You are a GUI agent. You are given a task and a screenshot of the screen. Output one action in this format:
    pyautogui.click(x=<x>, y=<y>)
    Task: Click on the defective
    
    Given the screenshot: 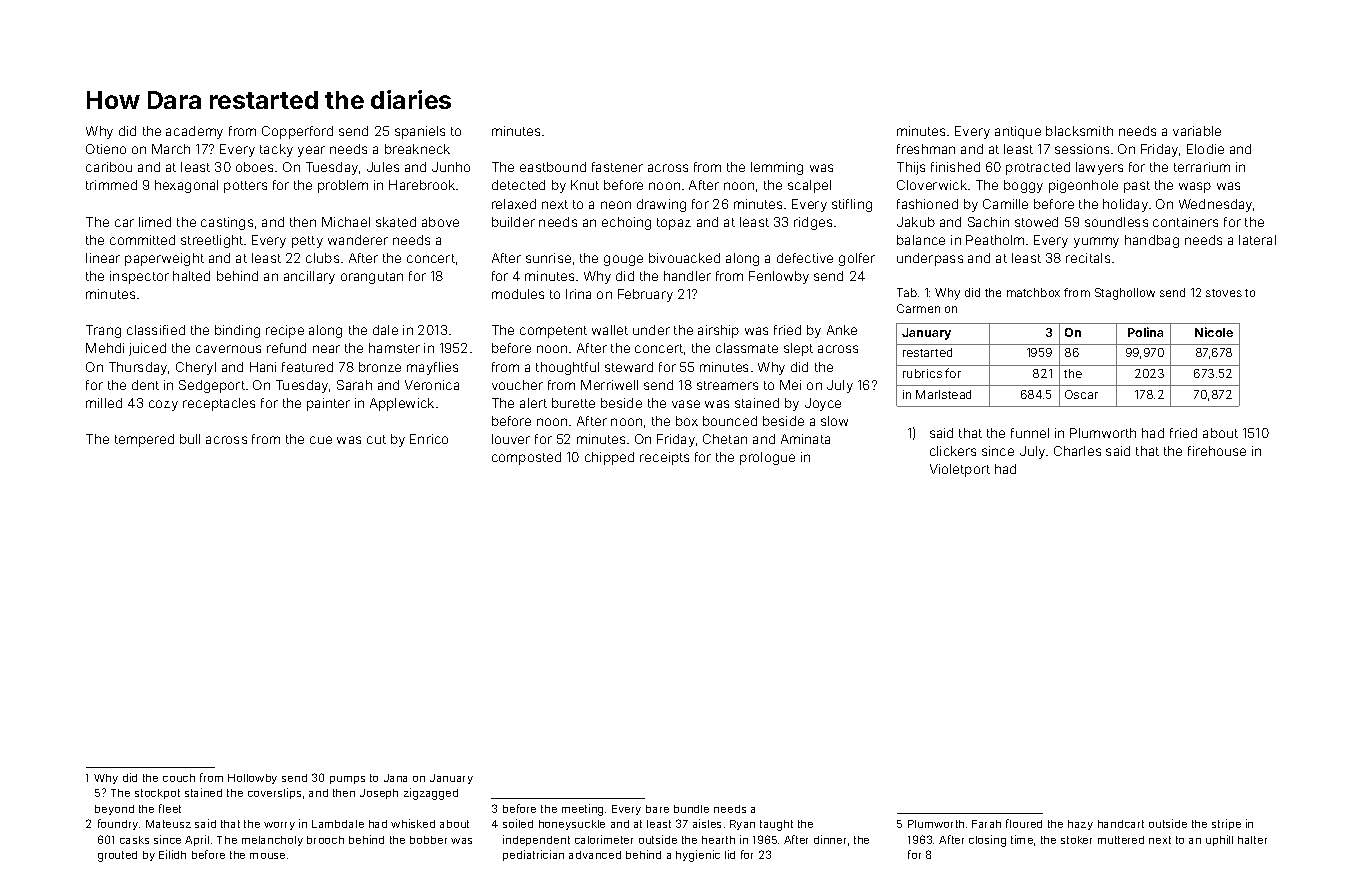 What is the action you would take?
    pyautogui.click(x=805, y=258)
